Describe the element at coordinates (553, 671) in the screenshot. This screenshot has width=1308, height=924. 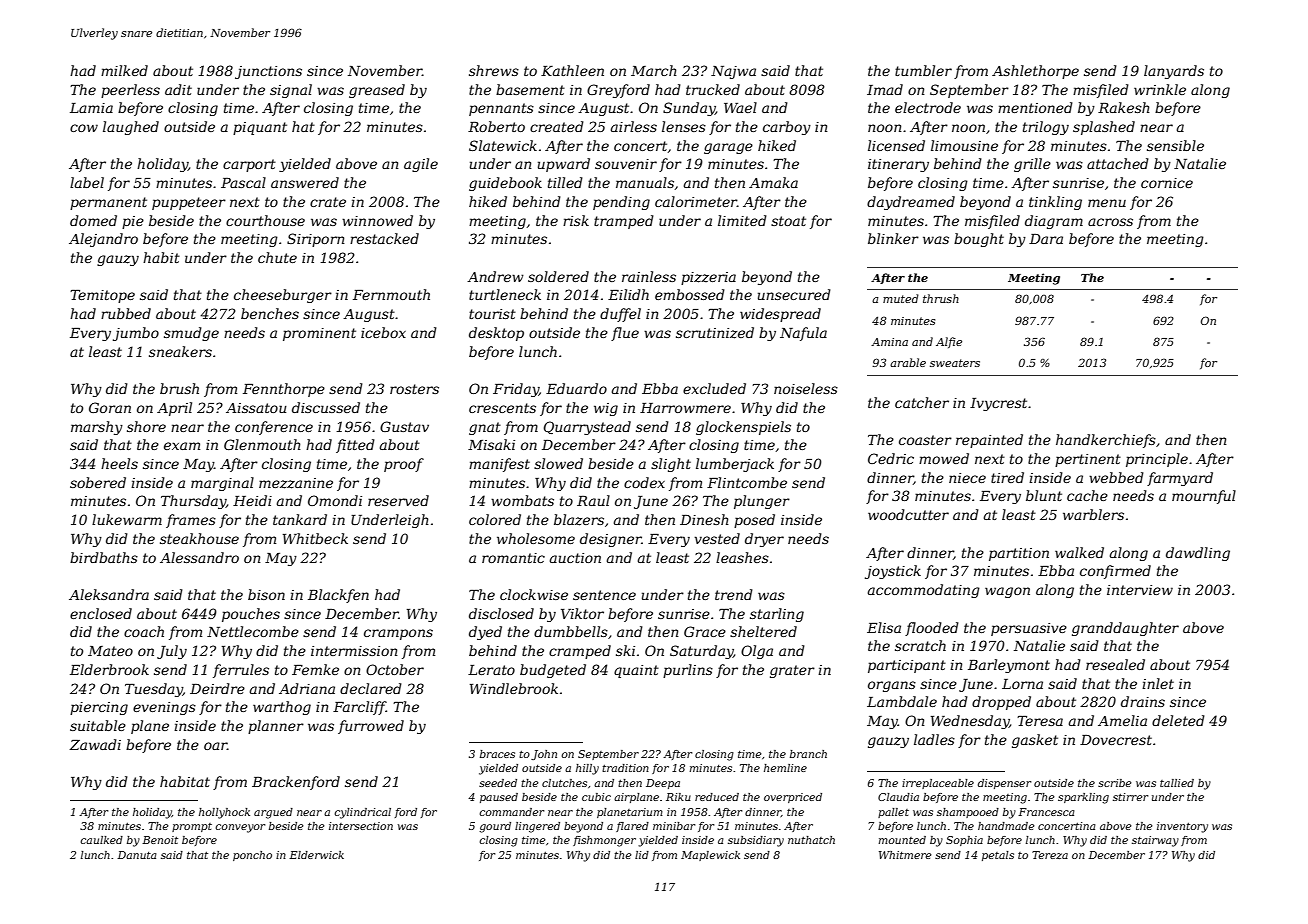
I see `budgeted` at that location.
